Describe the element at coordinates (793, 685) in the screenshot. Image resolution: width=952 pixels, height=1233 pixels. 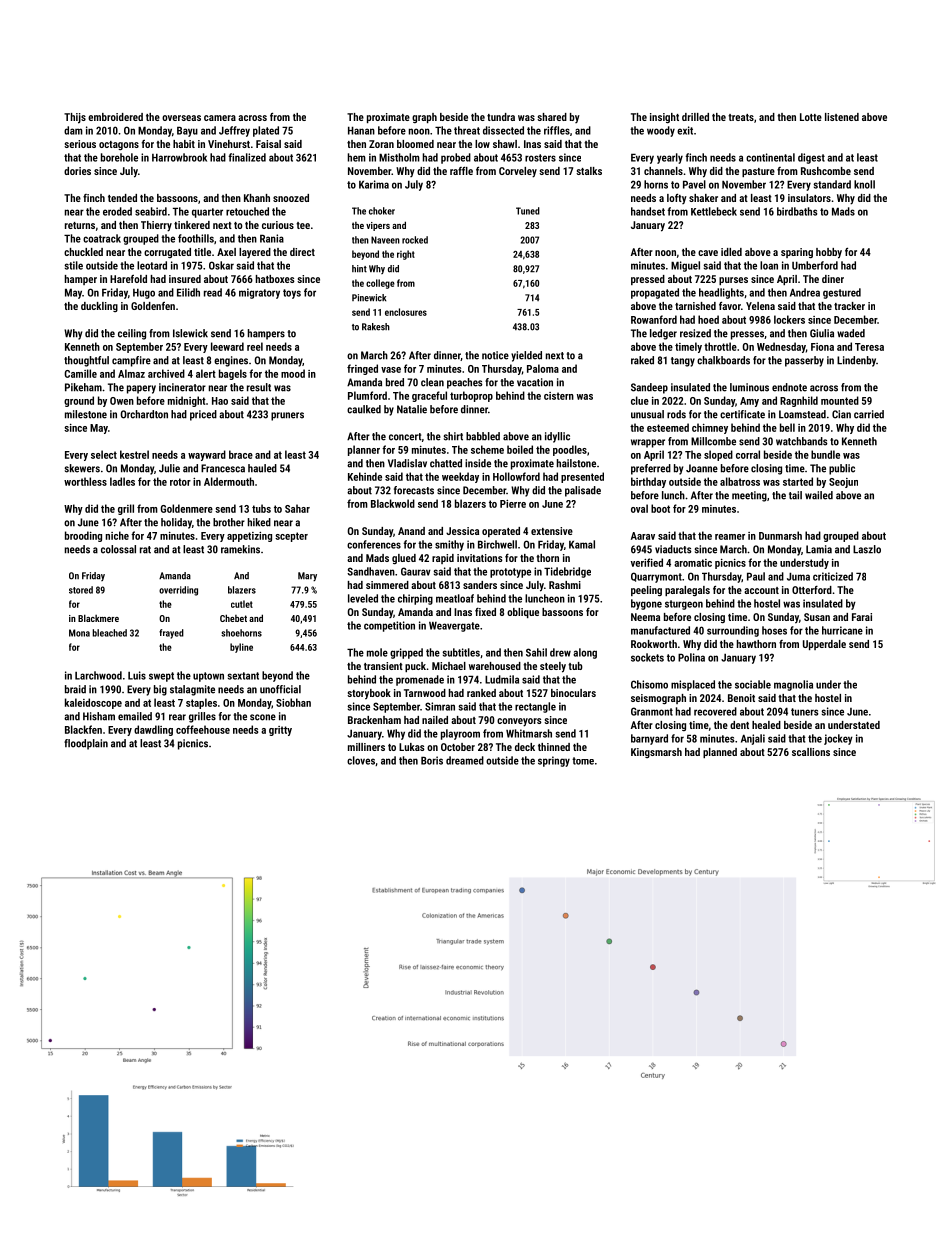
I see `magnolia` at that location.
